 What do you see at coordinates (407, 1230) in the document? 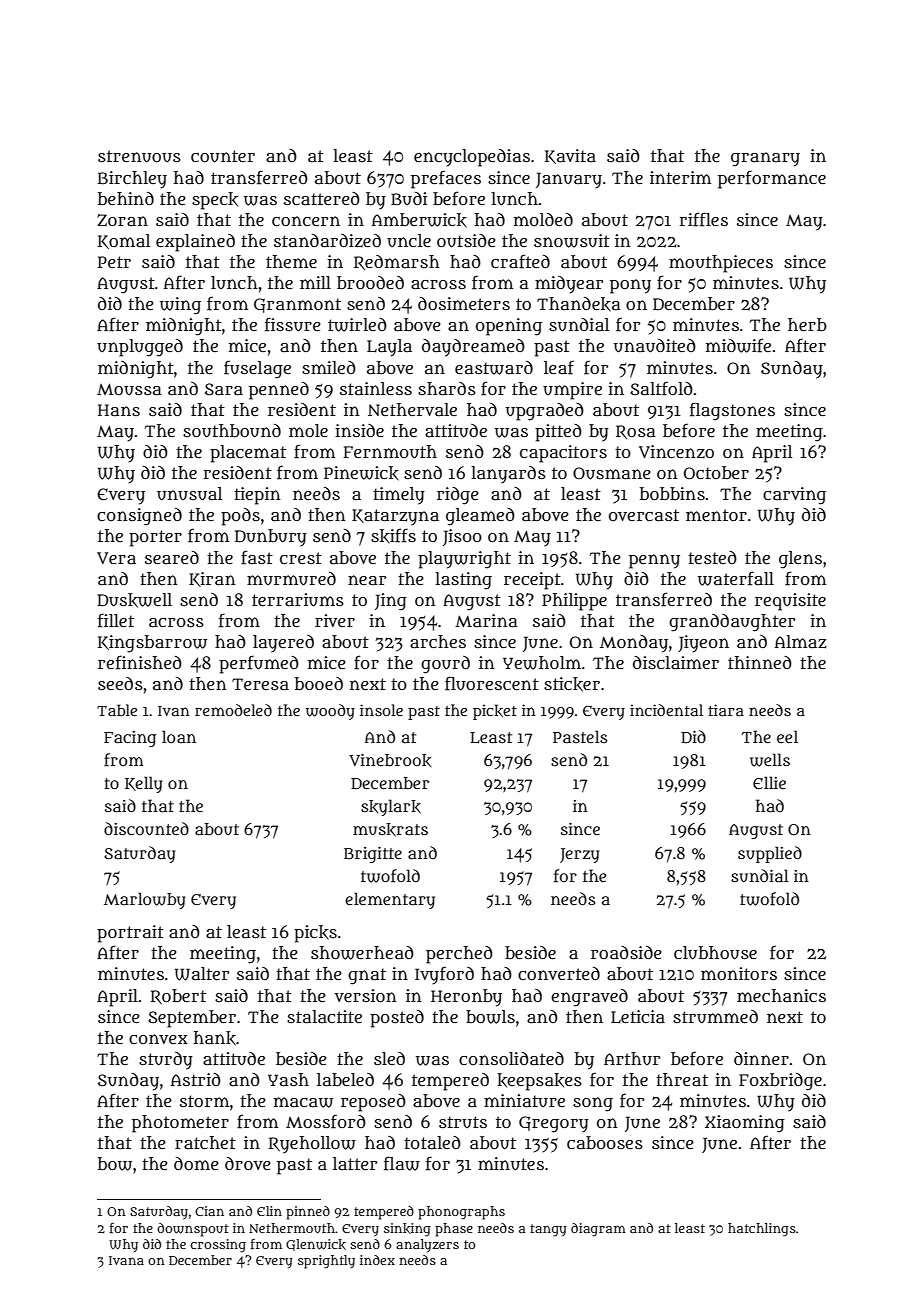
I see `sinking` at bounding box center [407, 1230].
